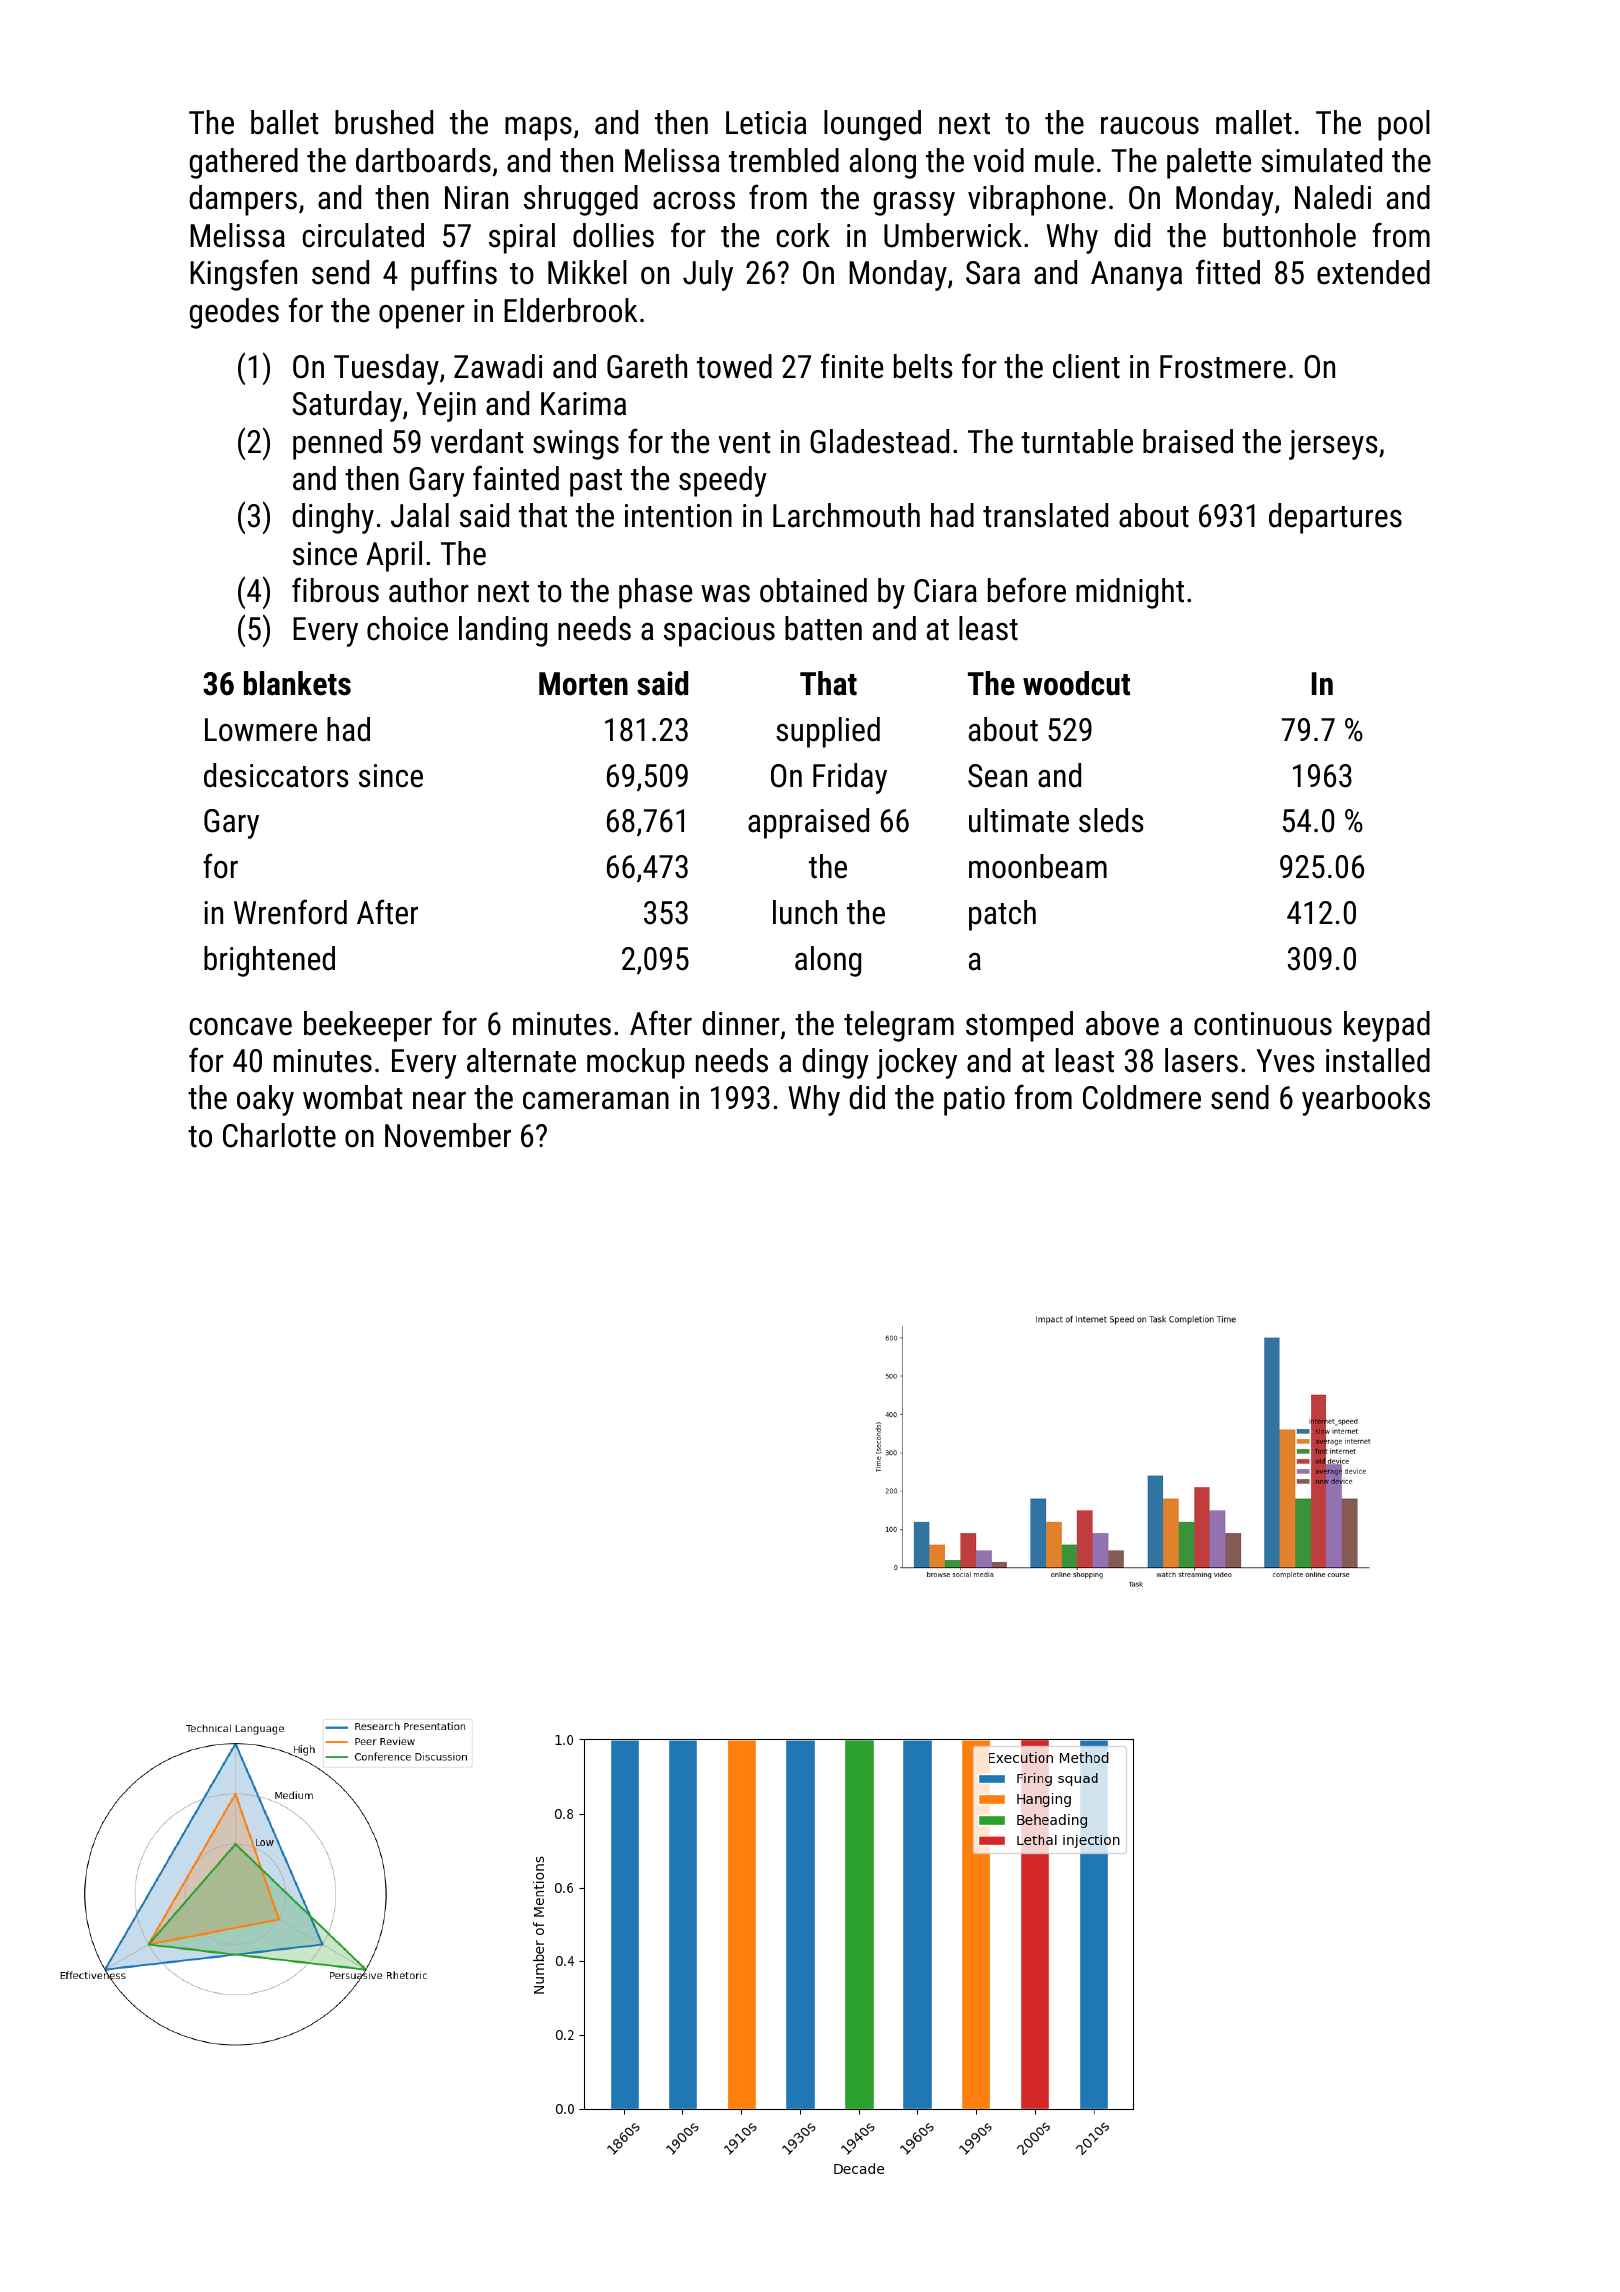 Image resolution: width=1620 pixels, height=2292 pixels. I want to click on Coldmere, so click(1142, 1097).
